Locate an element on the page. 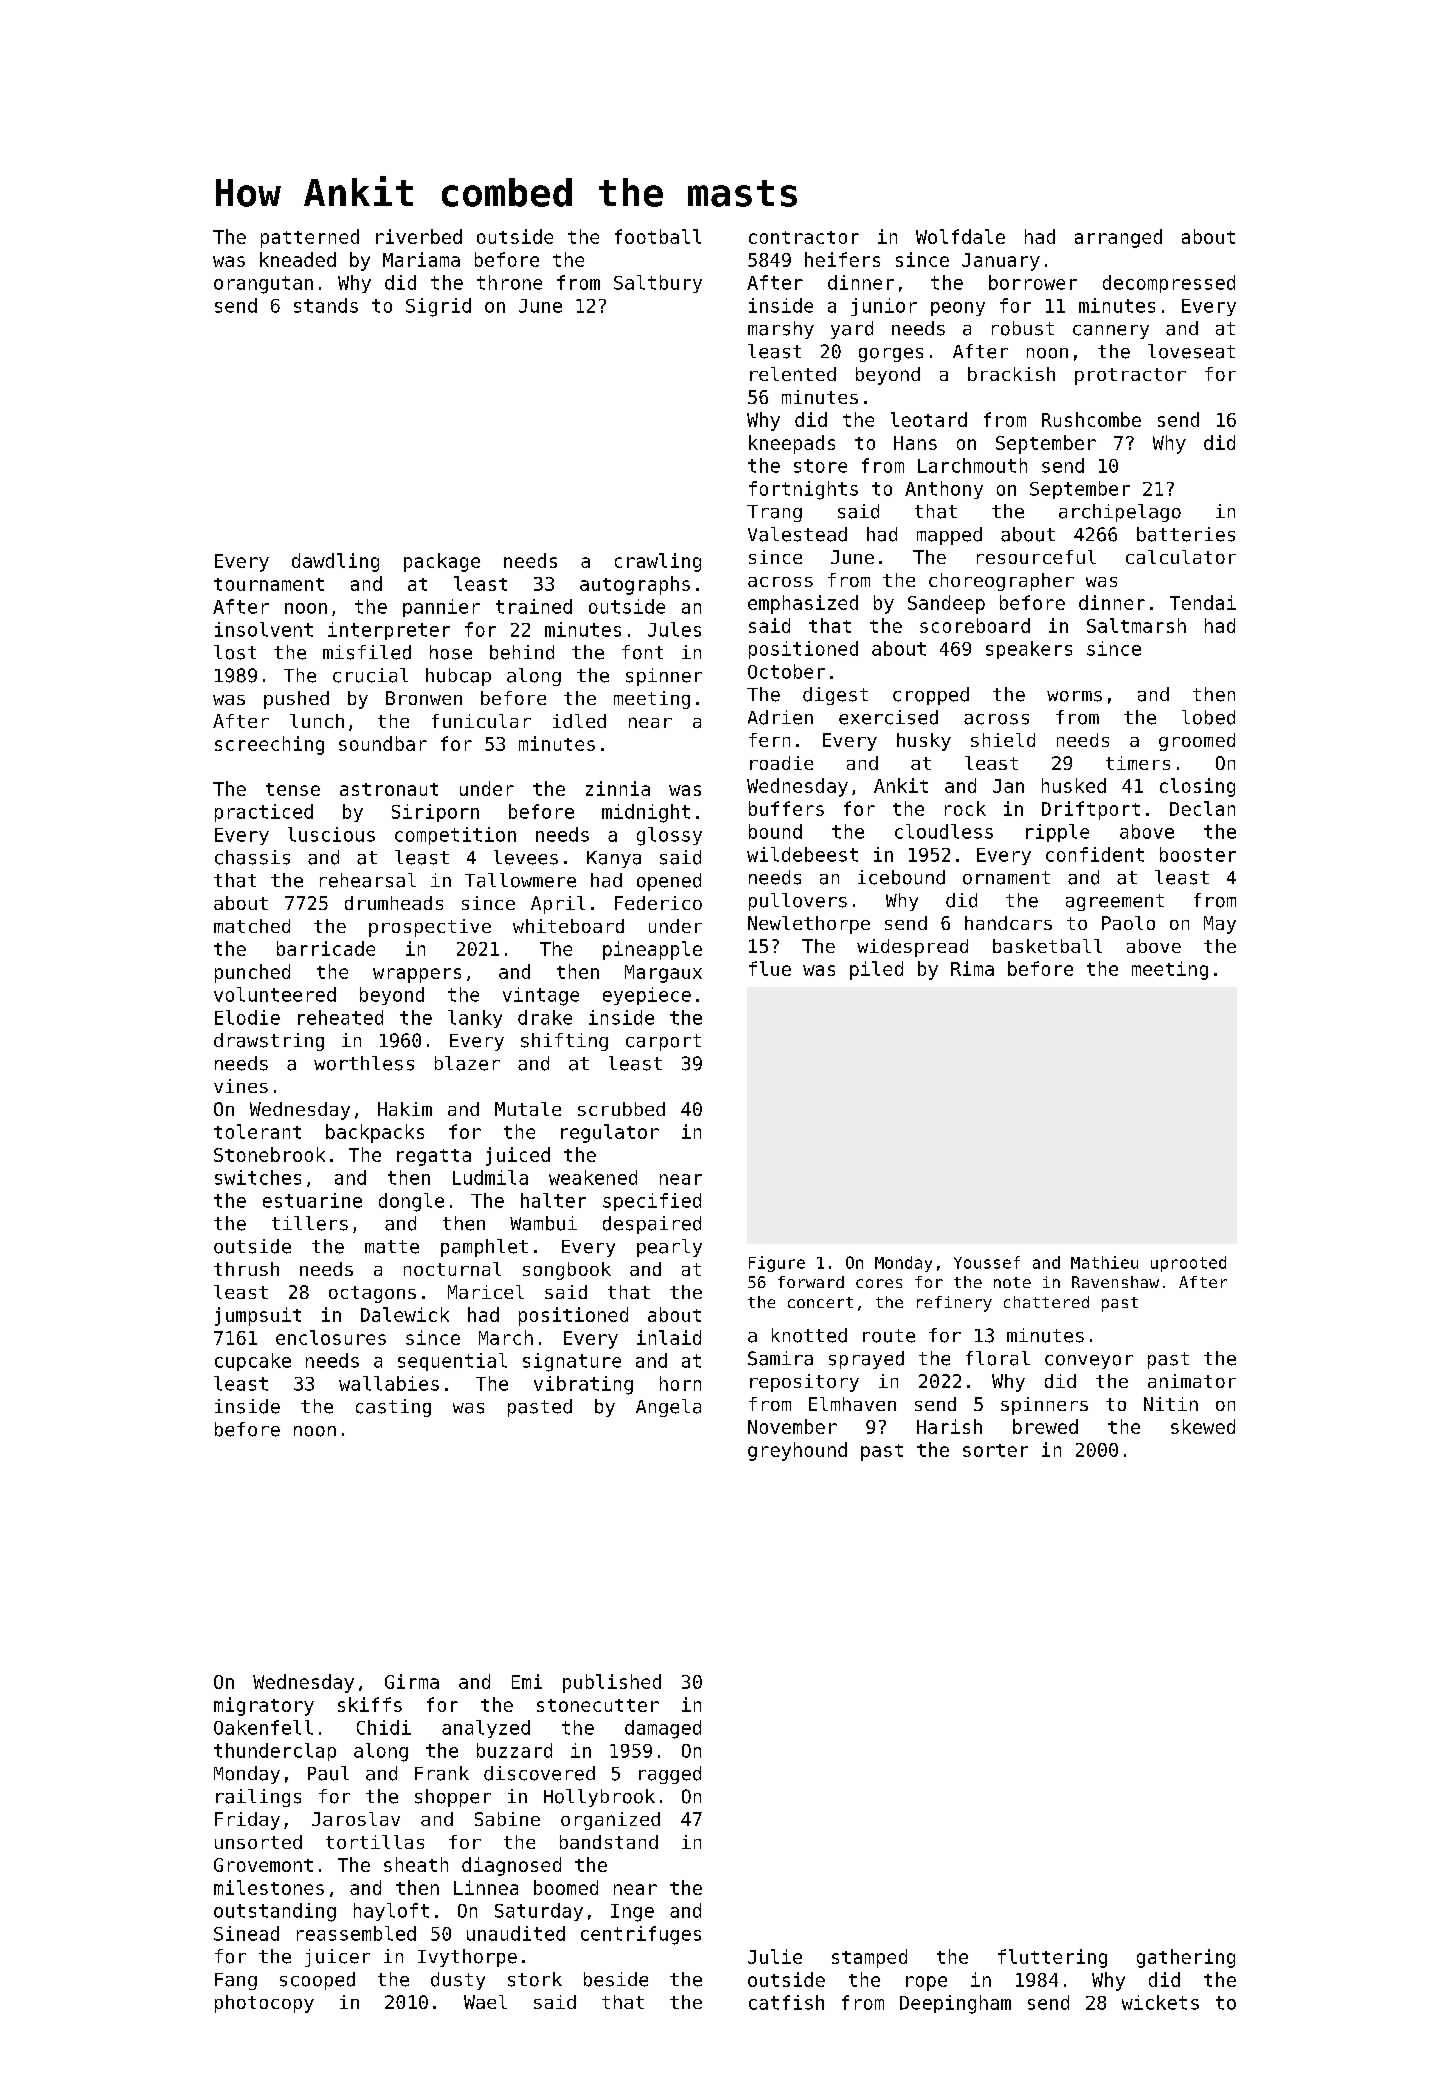 Image resolution: width=1450 pixels, height=2100 pixels. Elmhaven is located at coordinates (852, 1404).
